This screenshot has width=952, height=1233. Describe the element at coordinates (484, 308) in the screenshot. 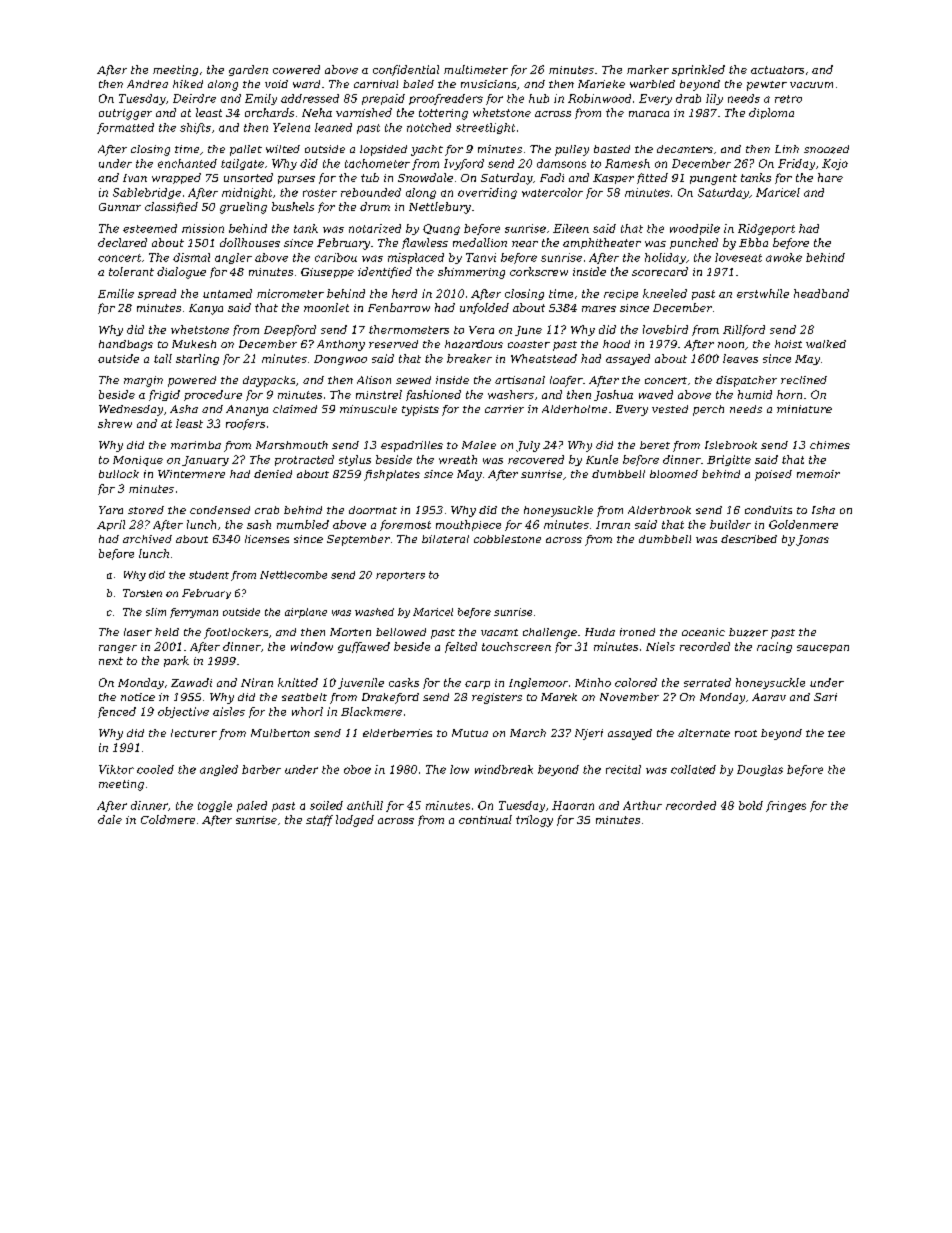

I see `unfolded` at that location.
